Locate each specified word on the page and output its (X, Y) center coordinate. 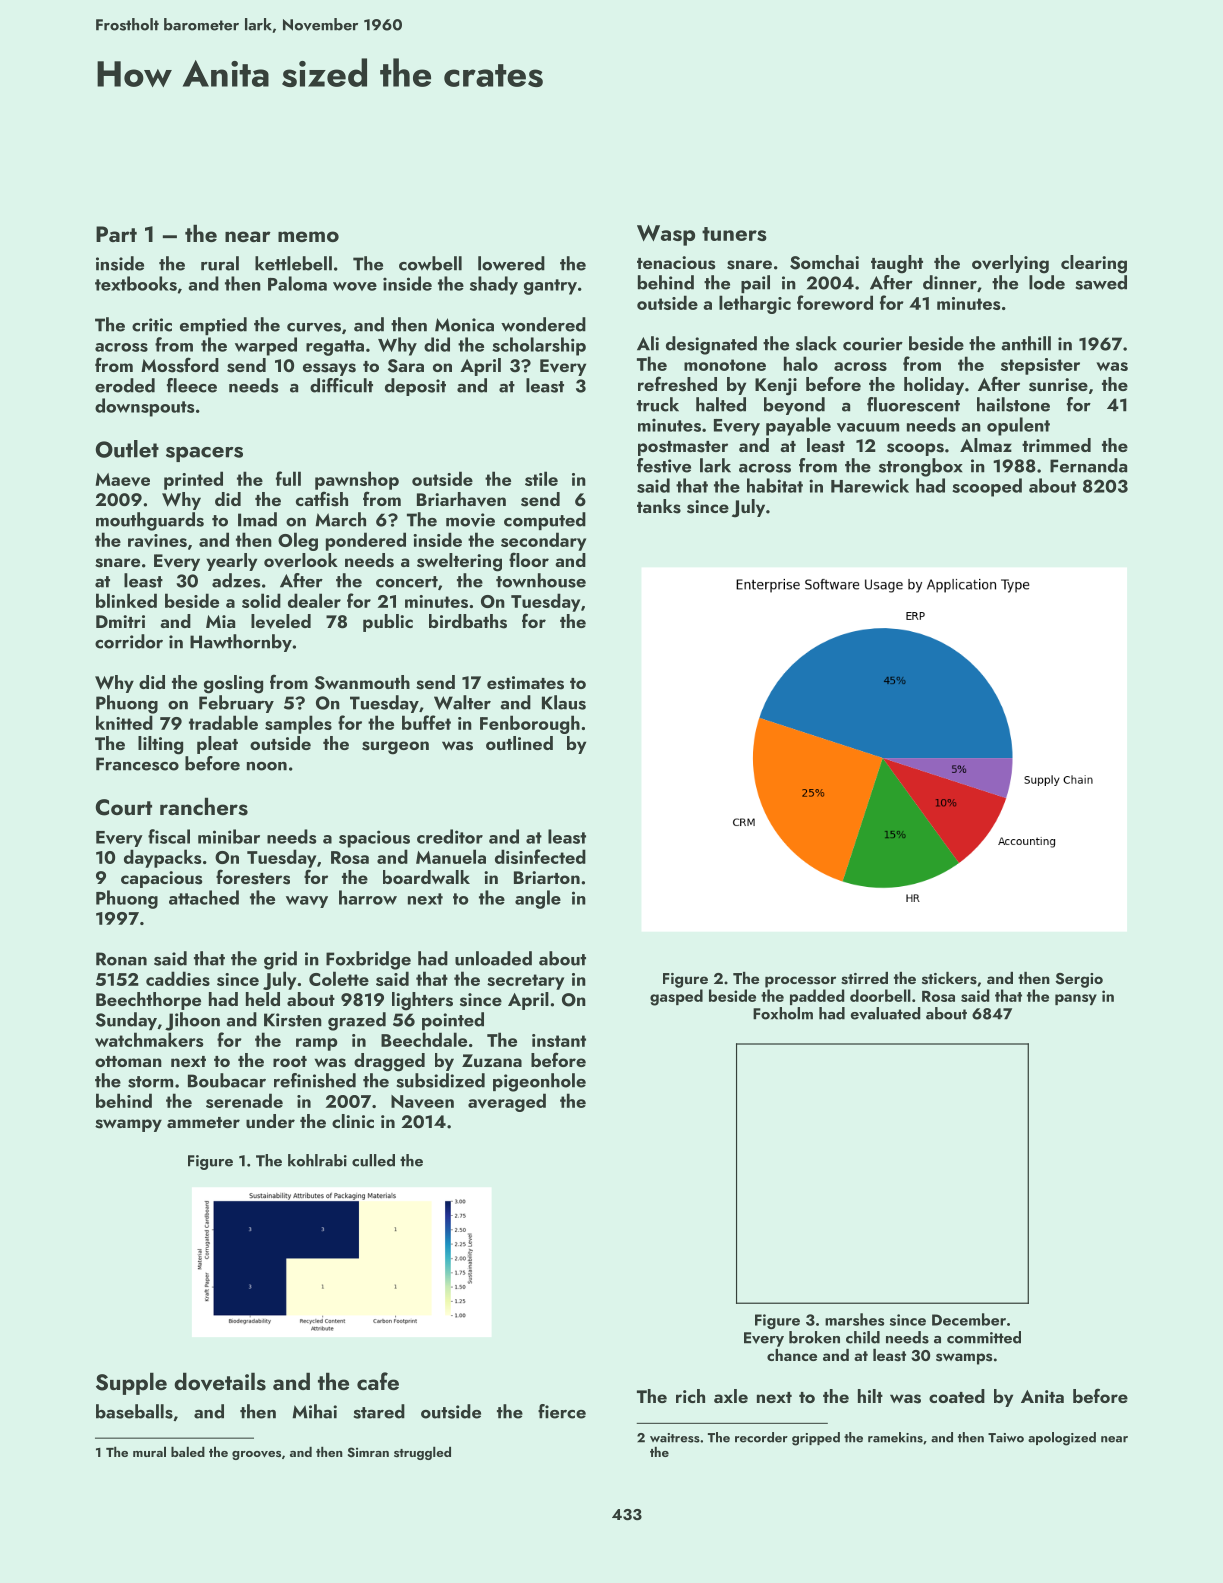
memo (308, 236)
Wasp (666, 235)
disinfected (540, 856)
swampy (128, 1125)
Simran (368, 1452)
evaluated (886, 1013)
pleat (217, 745)
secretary (525, 982)
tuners (734, 234)
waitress (675, 1438)
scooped (987, 487)
